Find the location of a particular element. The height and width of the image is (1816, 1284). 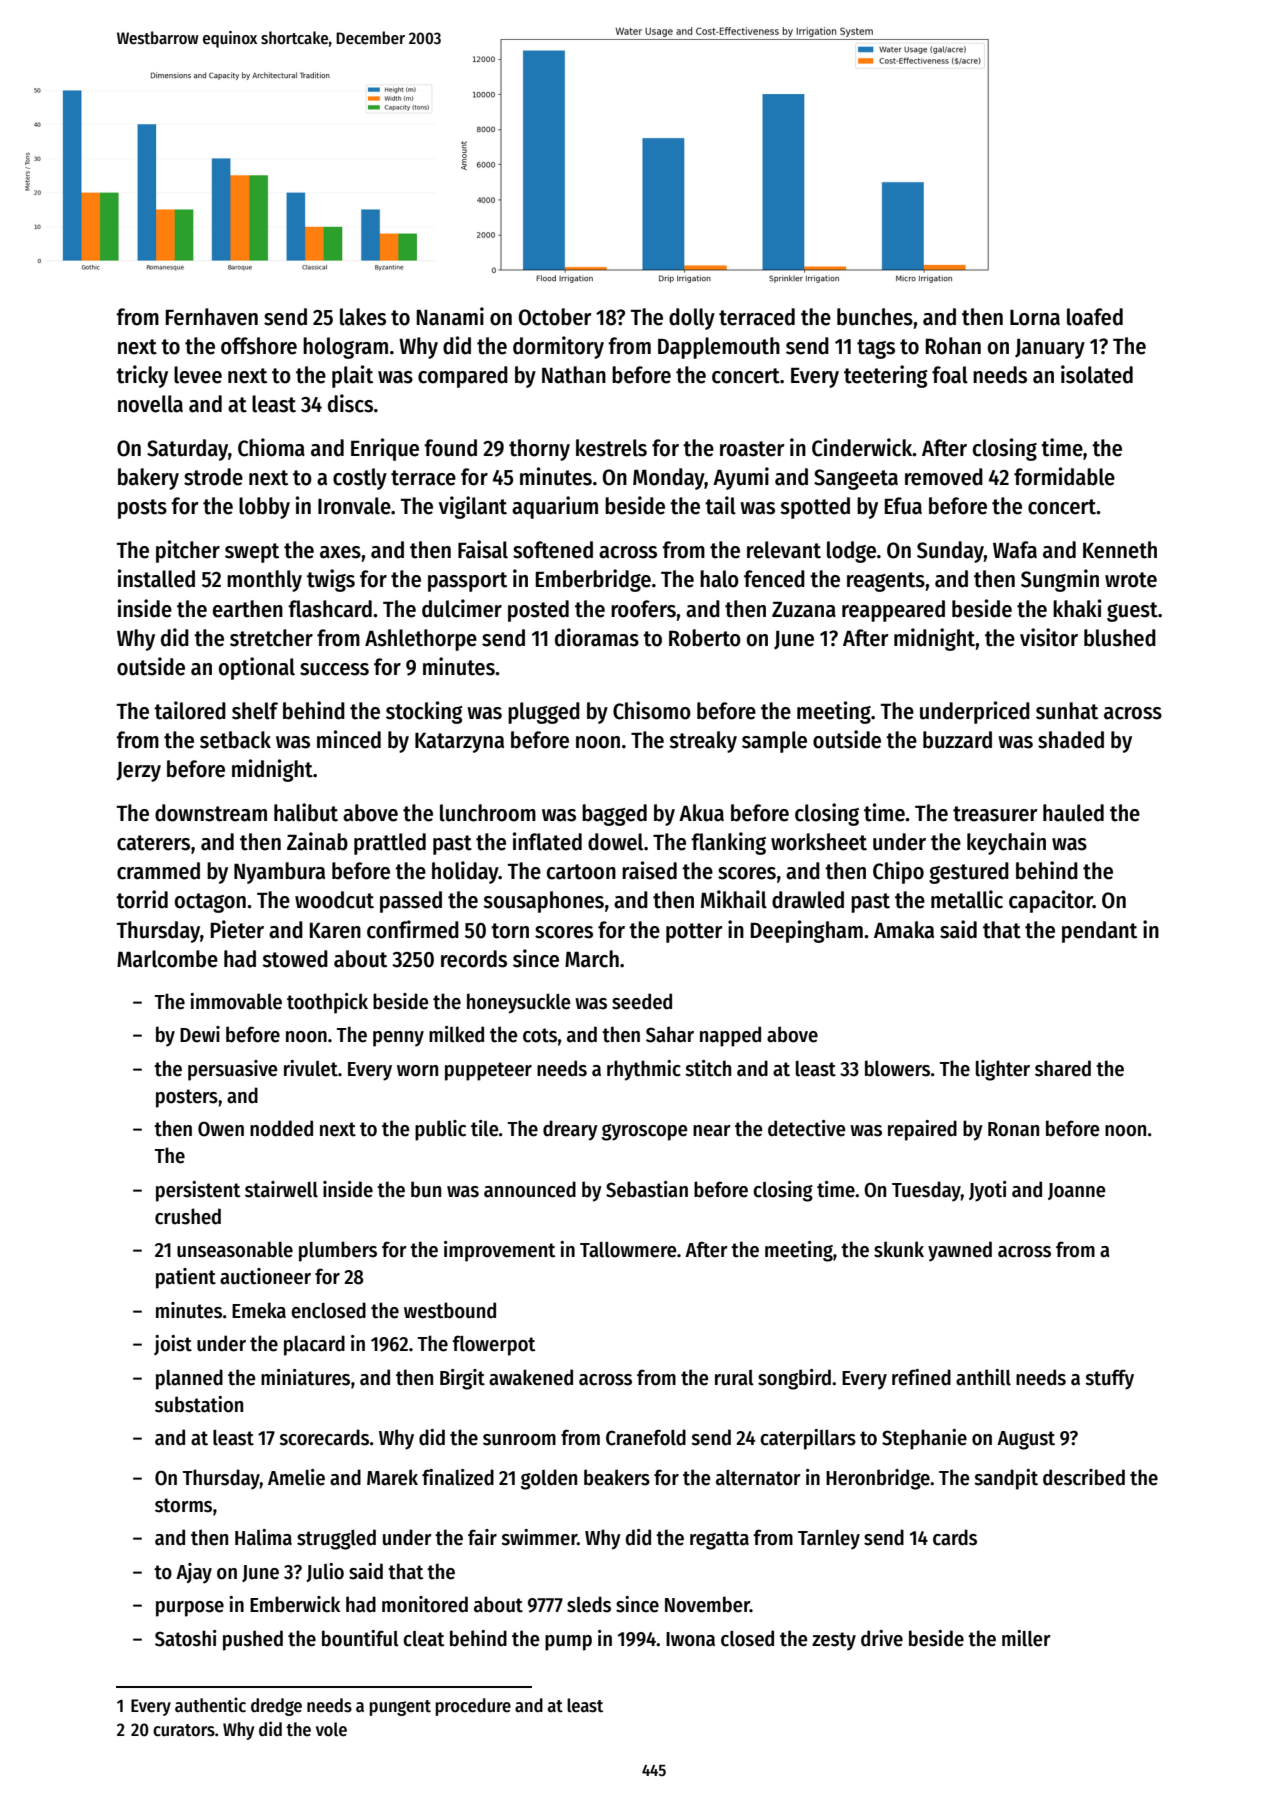

torn is located at coordinates (510, 931).
